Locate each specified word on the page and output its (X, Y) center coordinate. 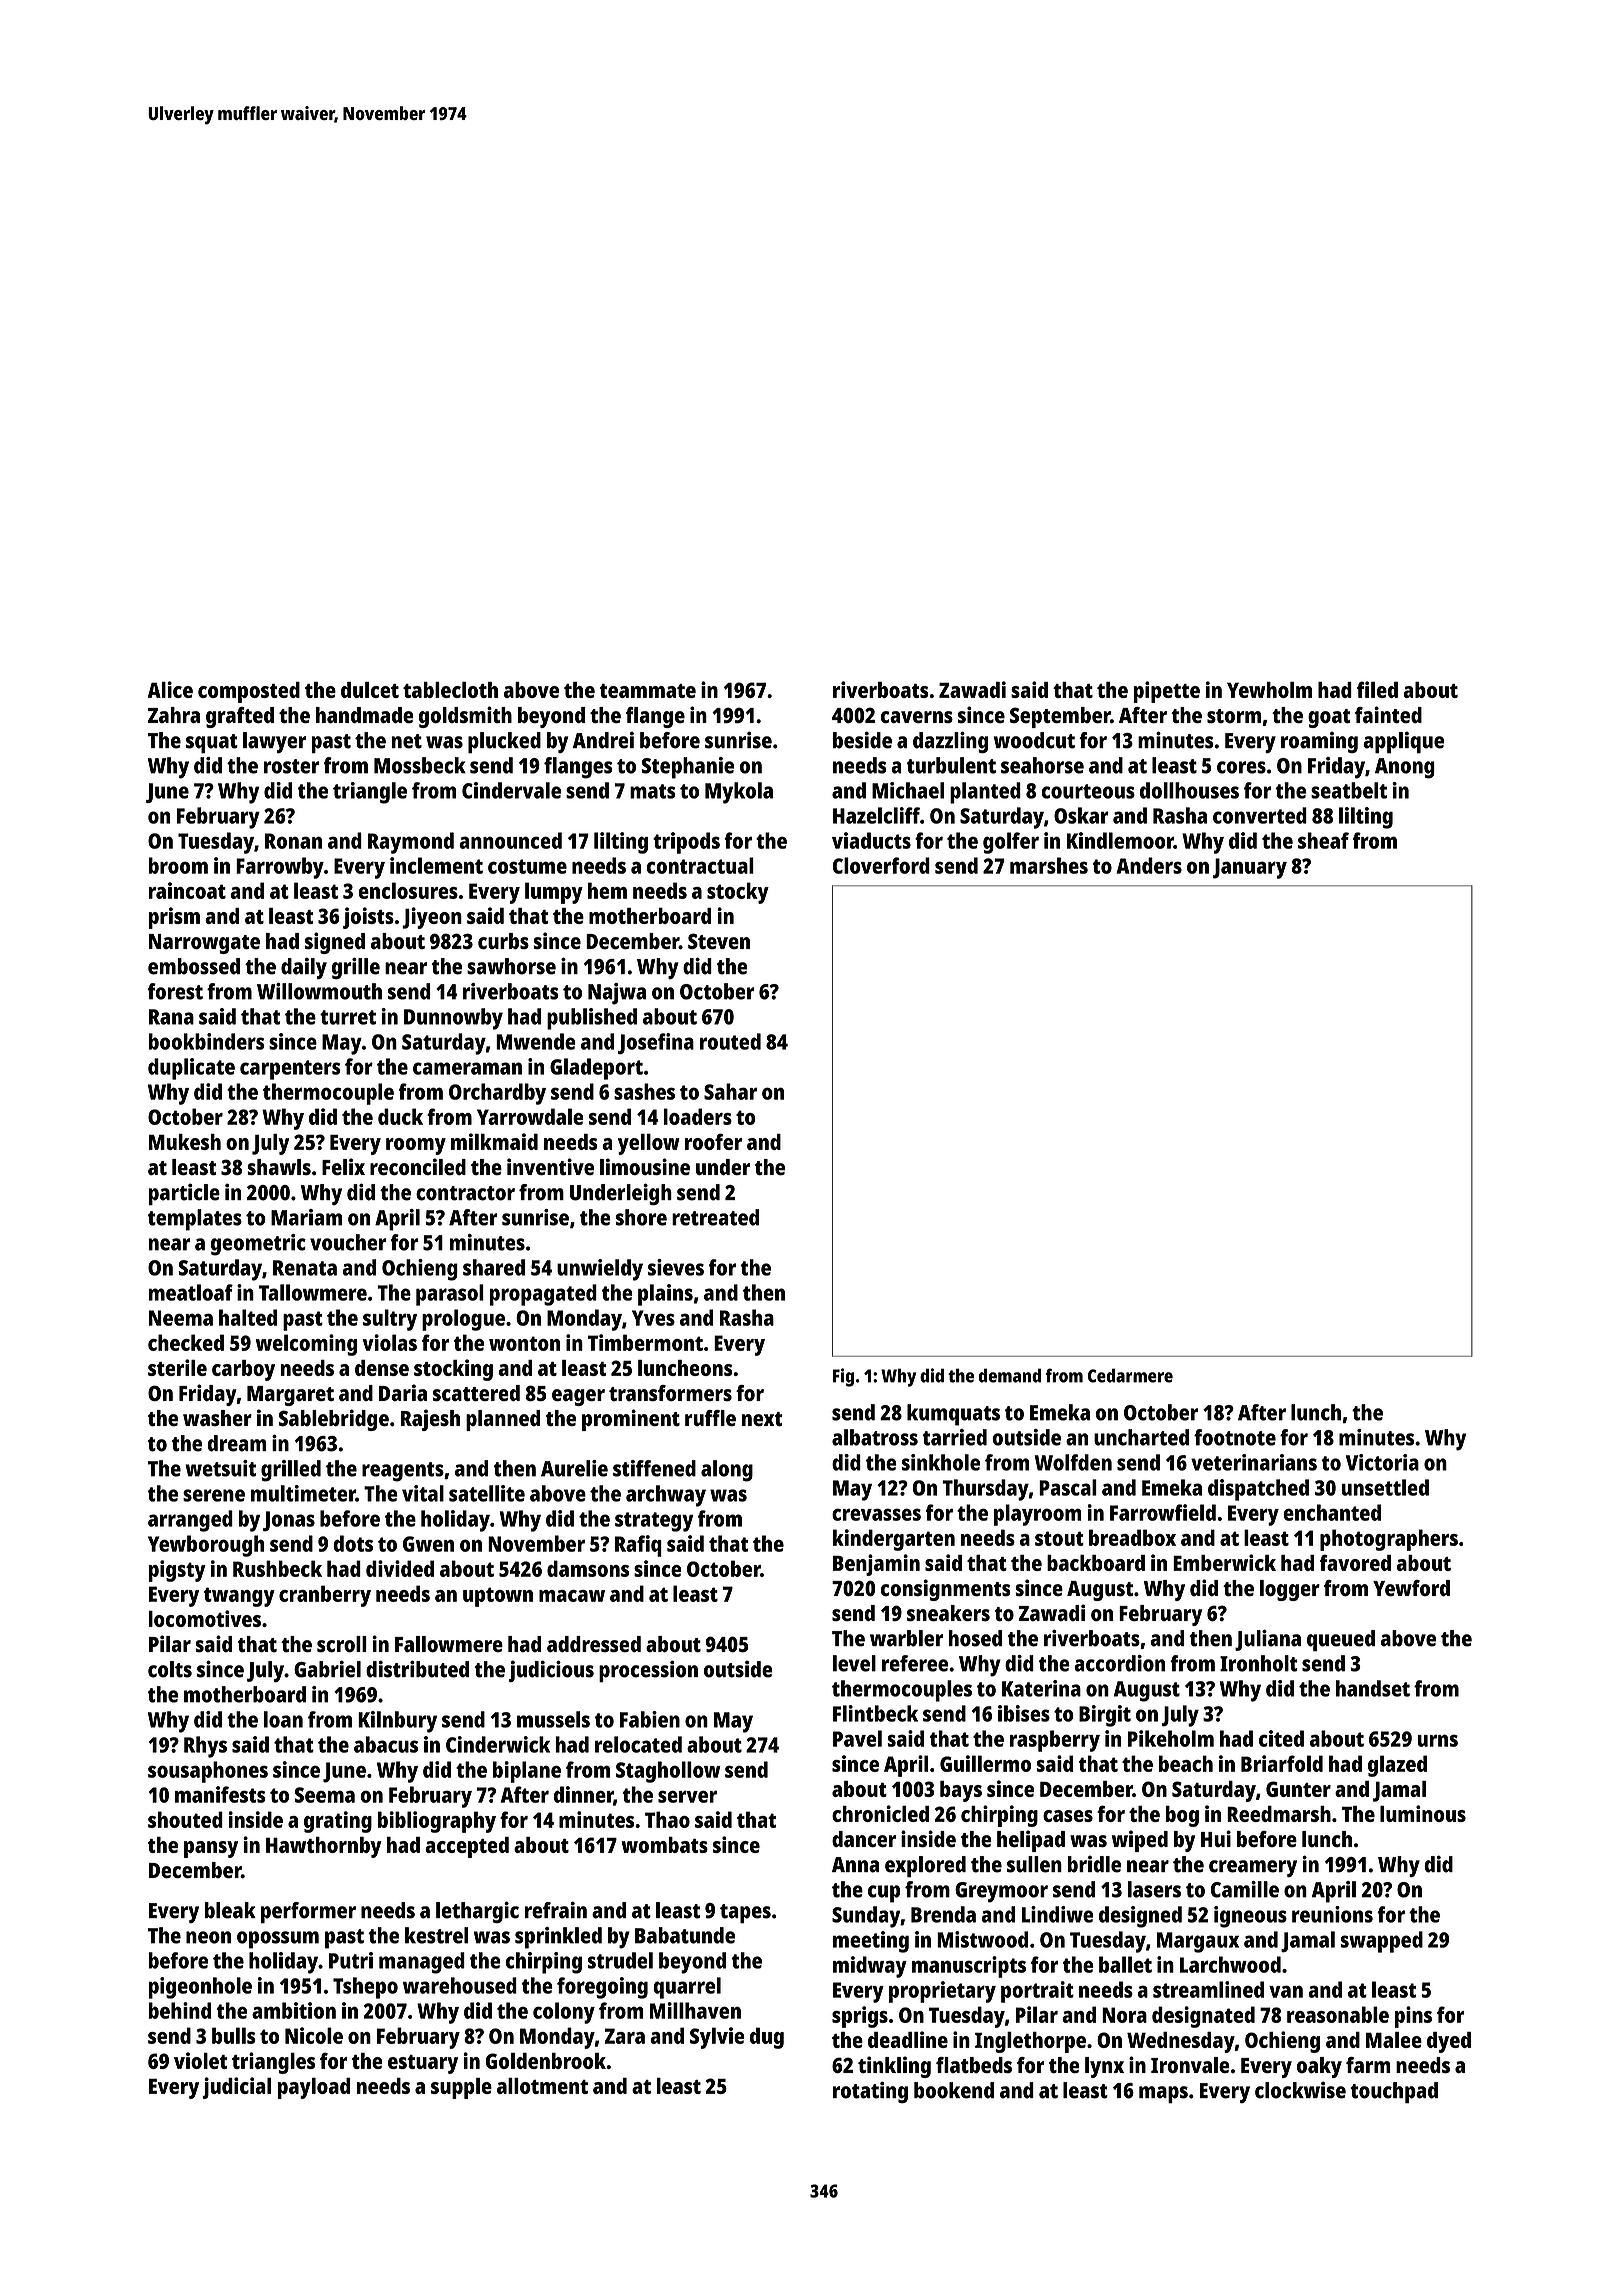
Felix (343, 1166)
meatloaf (190, 1292)
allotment (542, 2086)
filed (1377, 689)
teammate (647, 691)
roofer (713, 1141)
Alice (170, 689)
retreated (715, 1217)
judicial (236, 2088)
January (1250, 868)
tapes (745, 1913)
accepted (467, 1847)
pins (1413, 2017)
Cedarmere (1130, 1375)
